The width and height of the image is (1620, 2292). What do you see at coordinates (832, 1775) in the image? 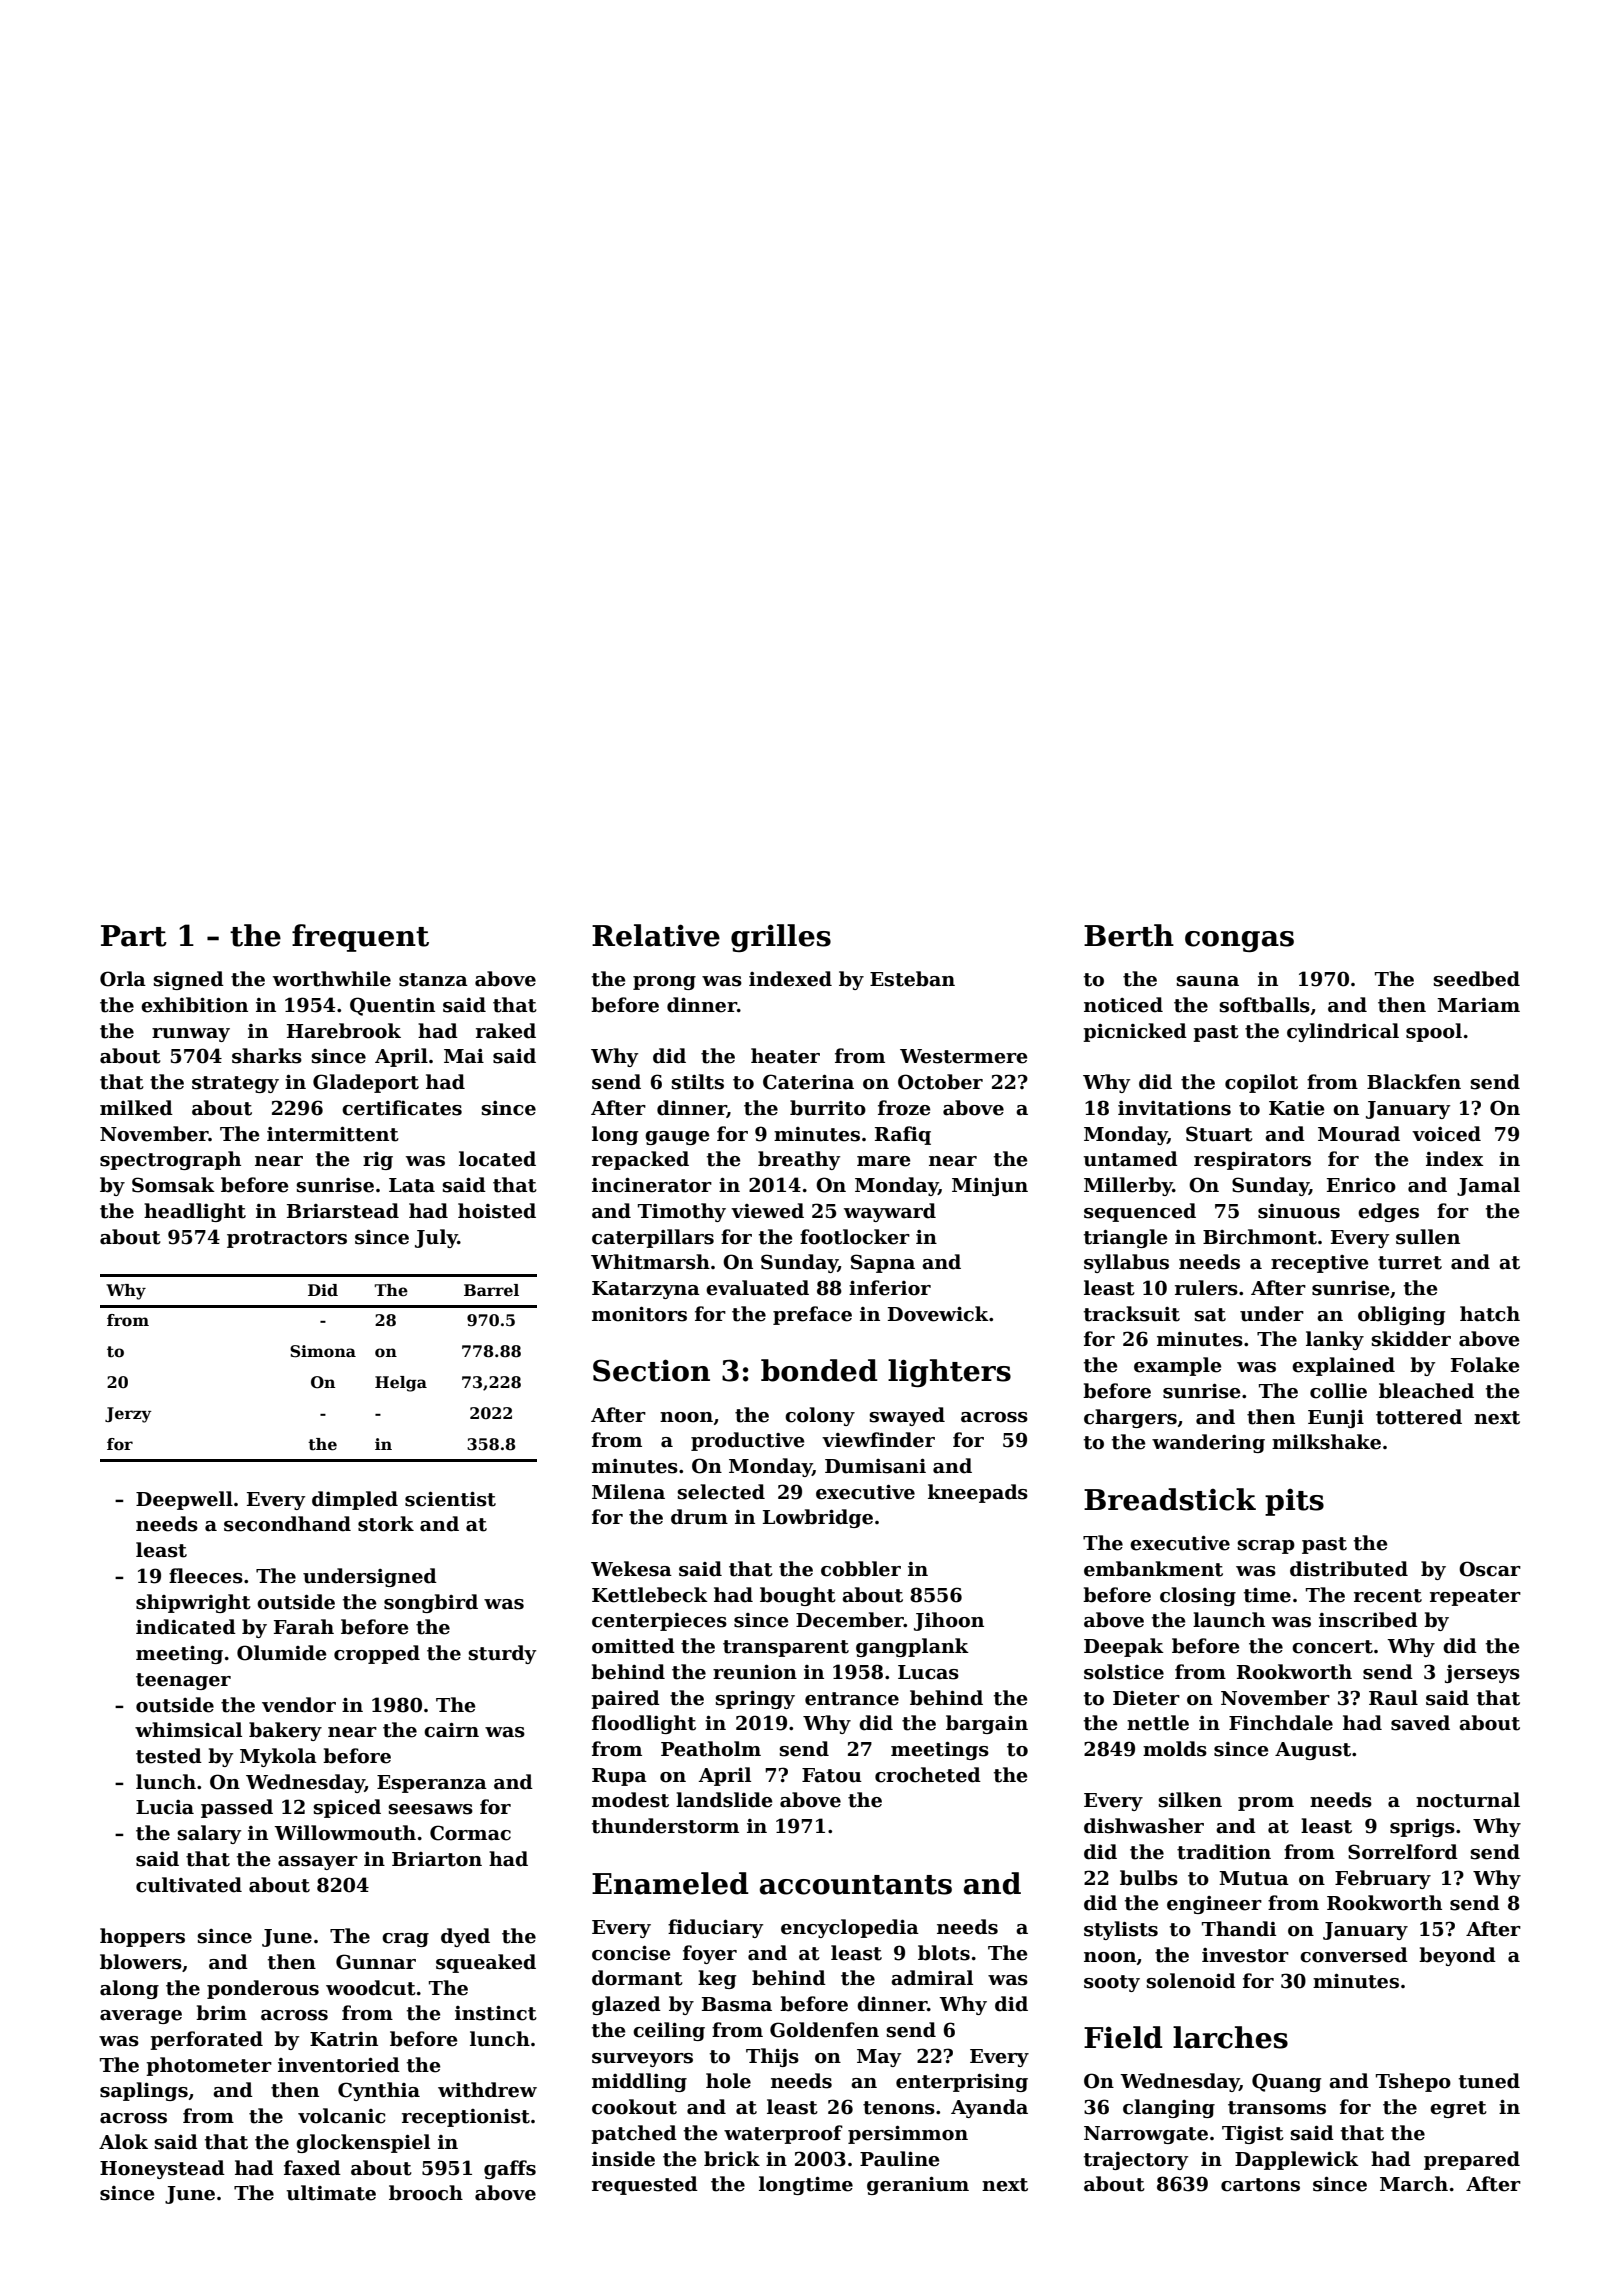
I see `Fatou` at bounding box center [832, 1775].
